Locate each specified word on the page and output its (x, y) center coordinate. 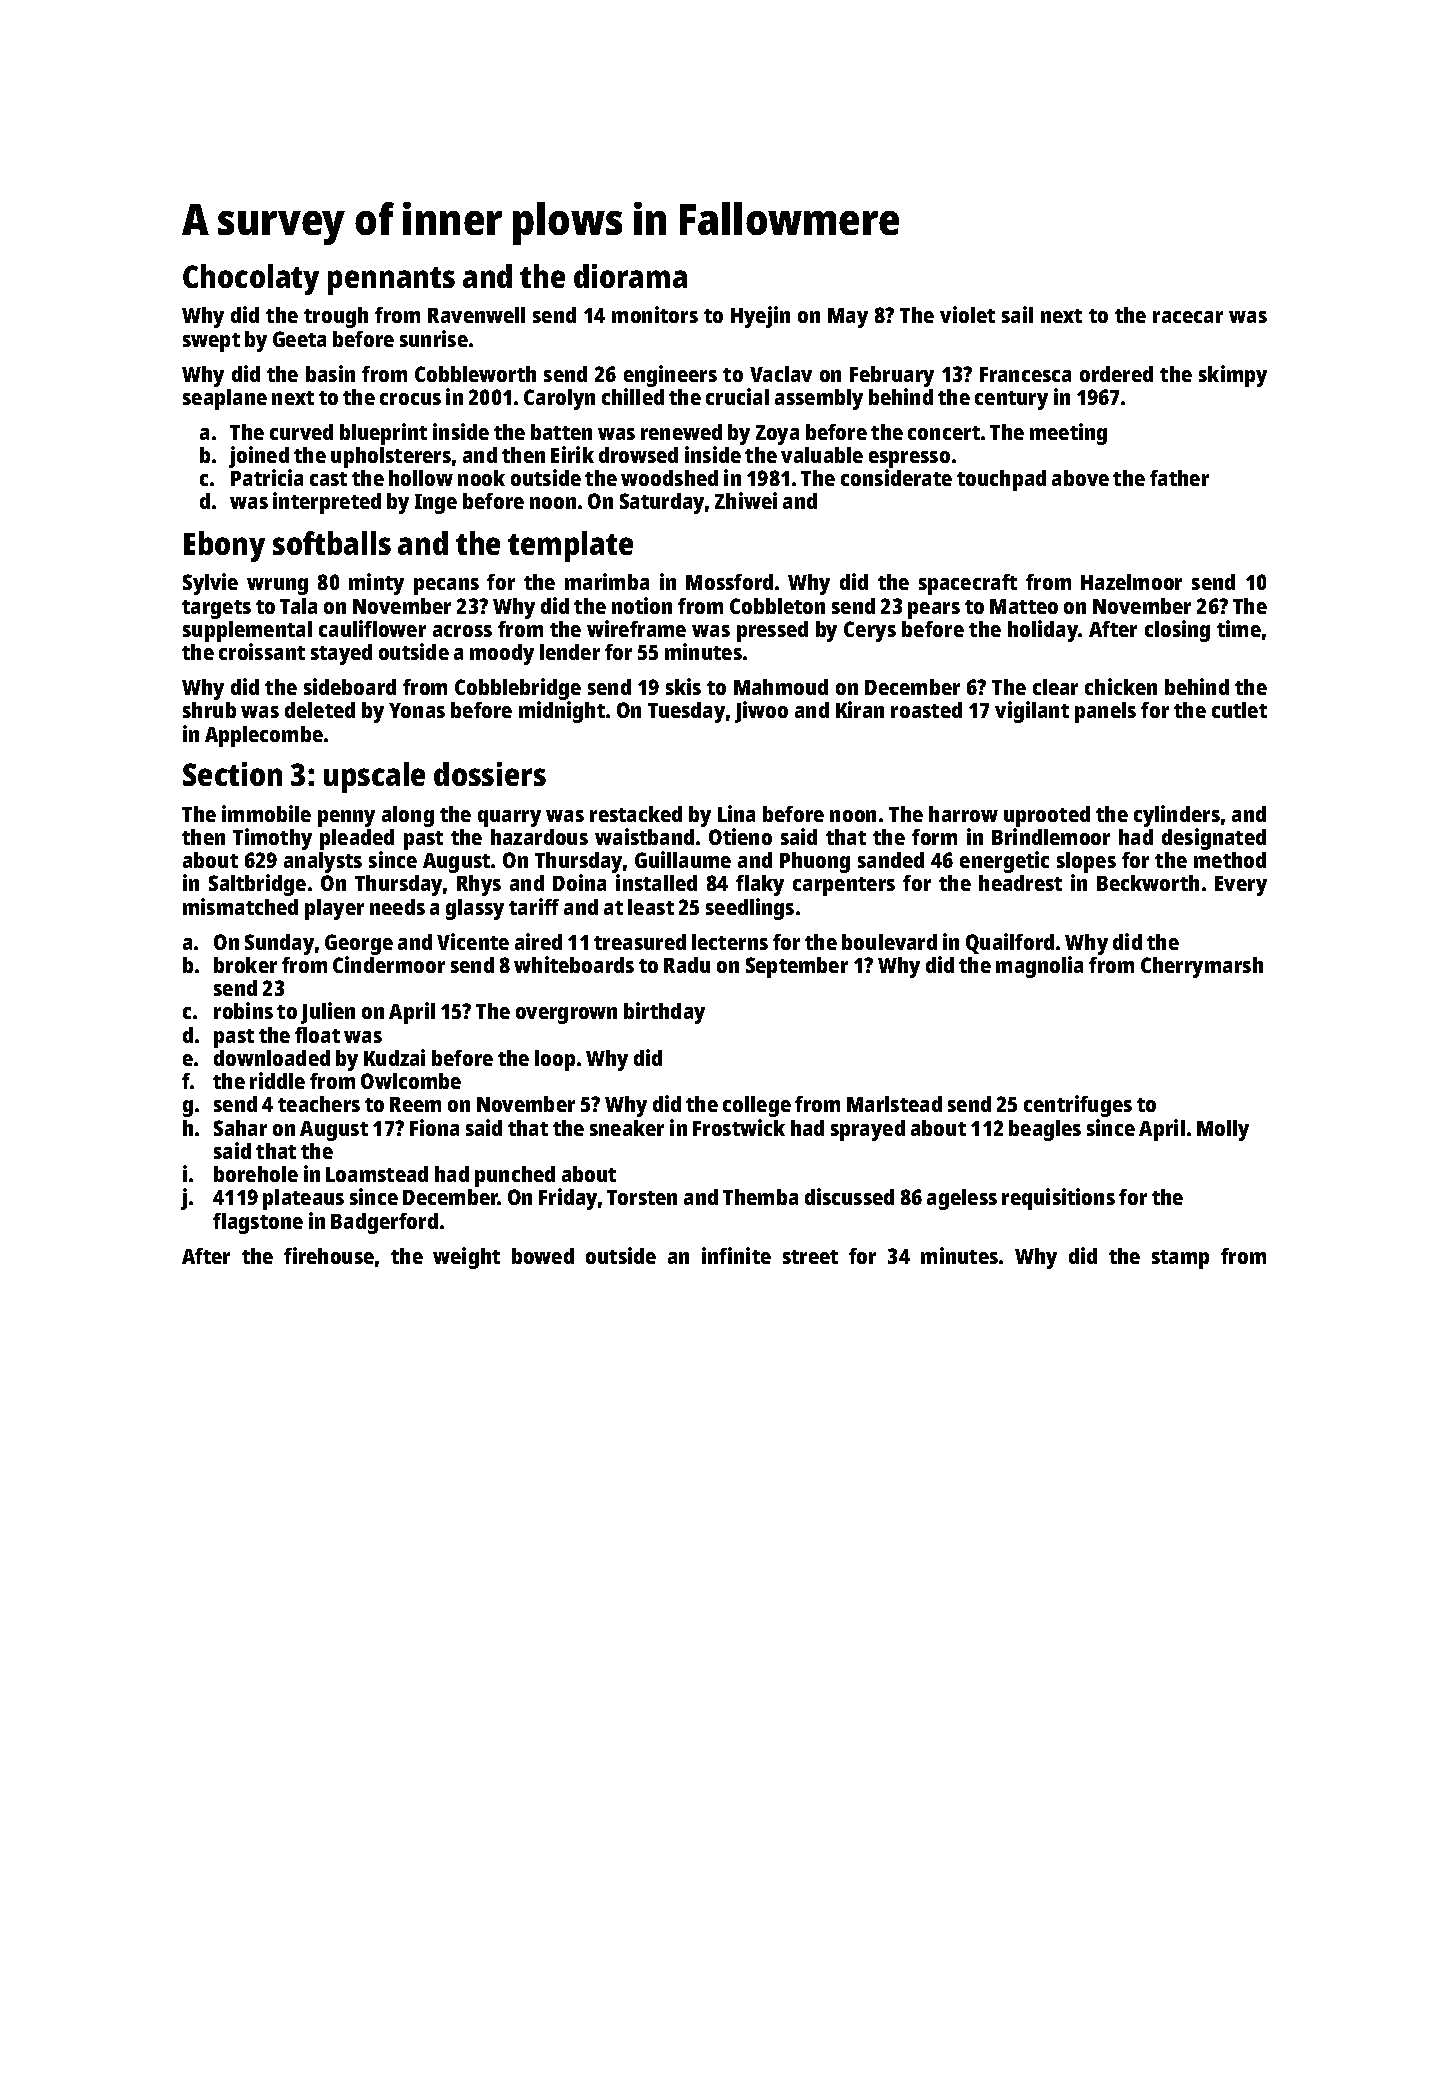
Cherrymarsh (1202, 967)
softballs (332, 543)
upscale (374, 777)
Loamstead (377, 1174)
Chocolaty (251, 279)
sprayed (868, 1130)
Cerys (870, 631)
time (1239, 628)
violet (967, 314)
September (797, 967)
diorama (630, 276)
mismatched (240, 906)
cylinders (1177, 816)
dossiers (490, 774)
